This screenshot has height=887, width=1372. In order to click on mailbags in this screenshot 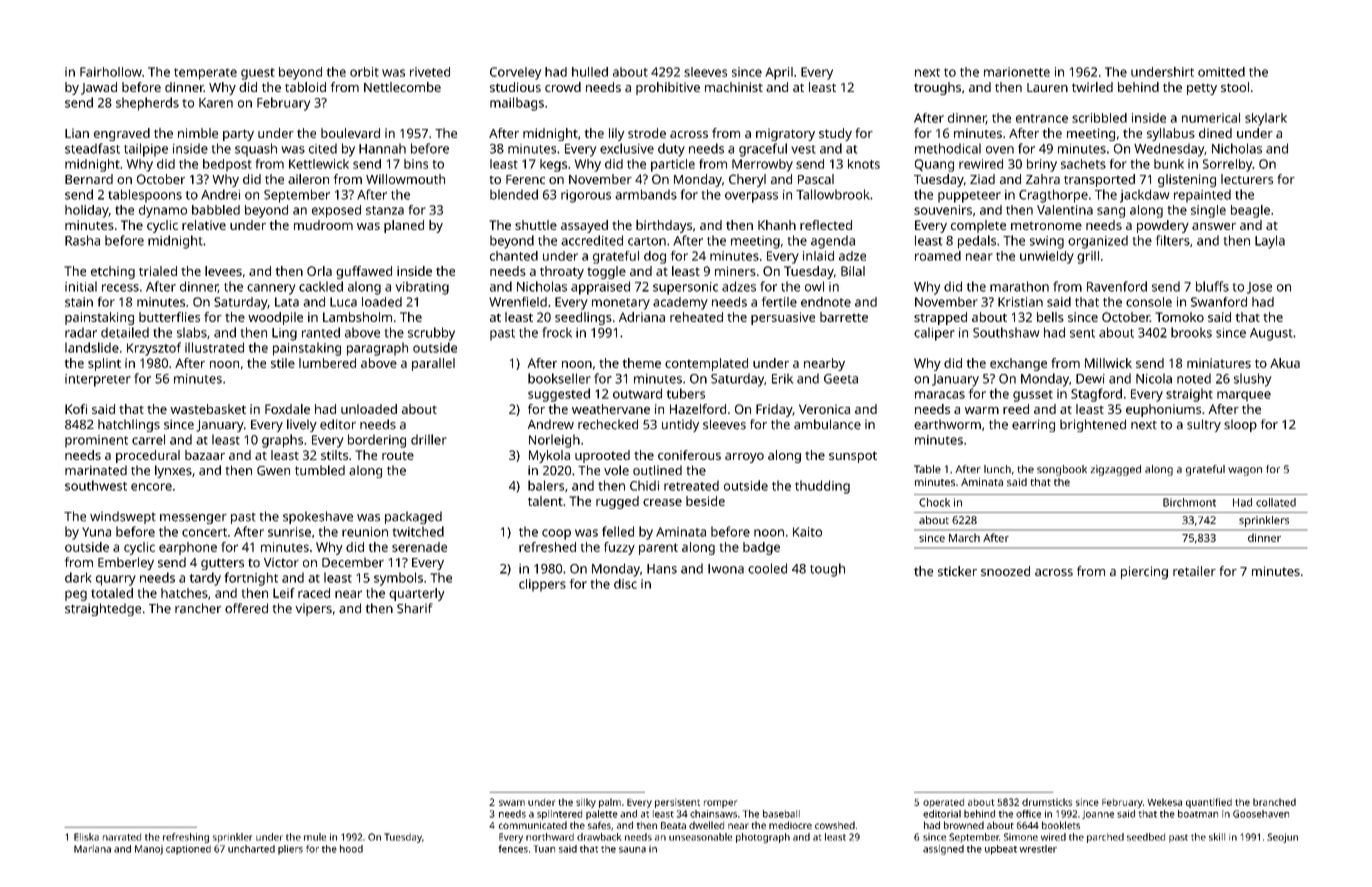, I will do `click(517, 104)`.
